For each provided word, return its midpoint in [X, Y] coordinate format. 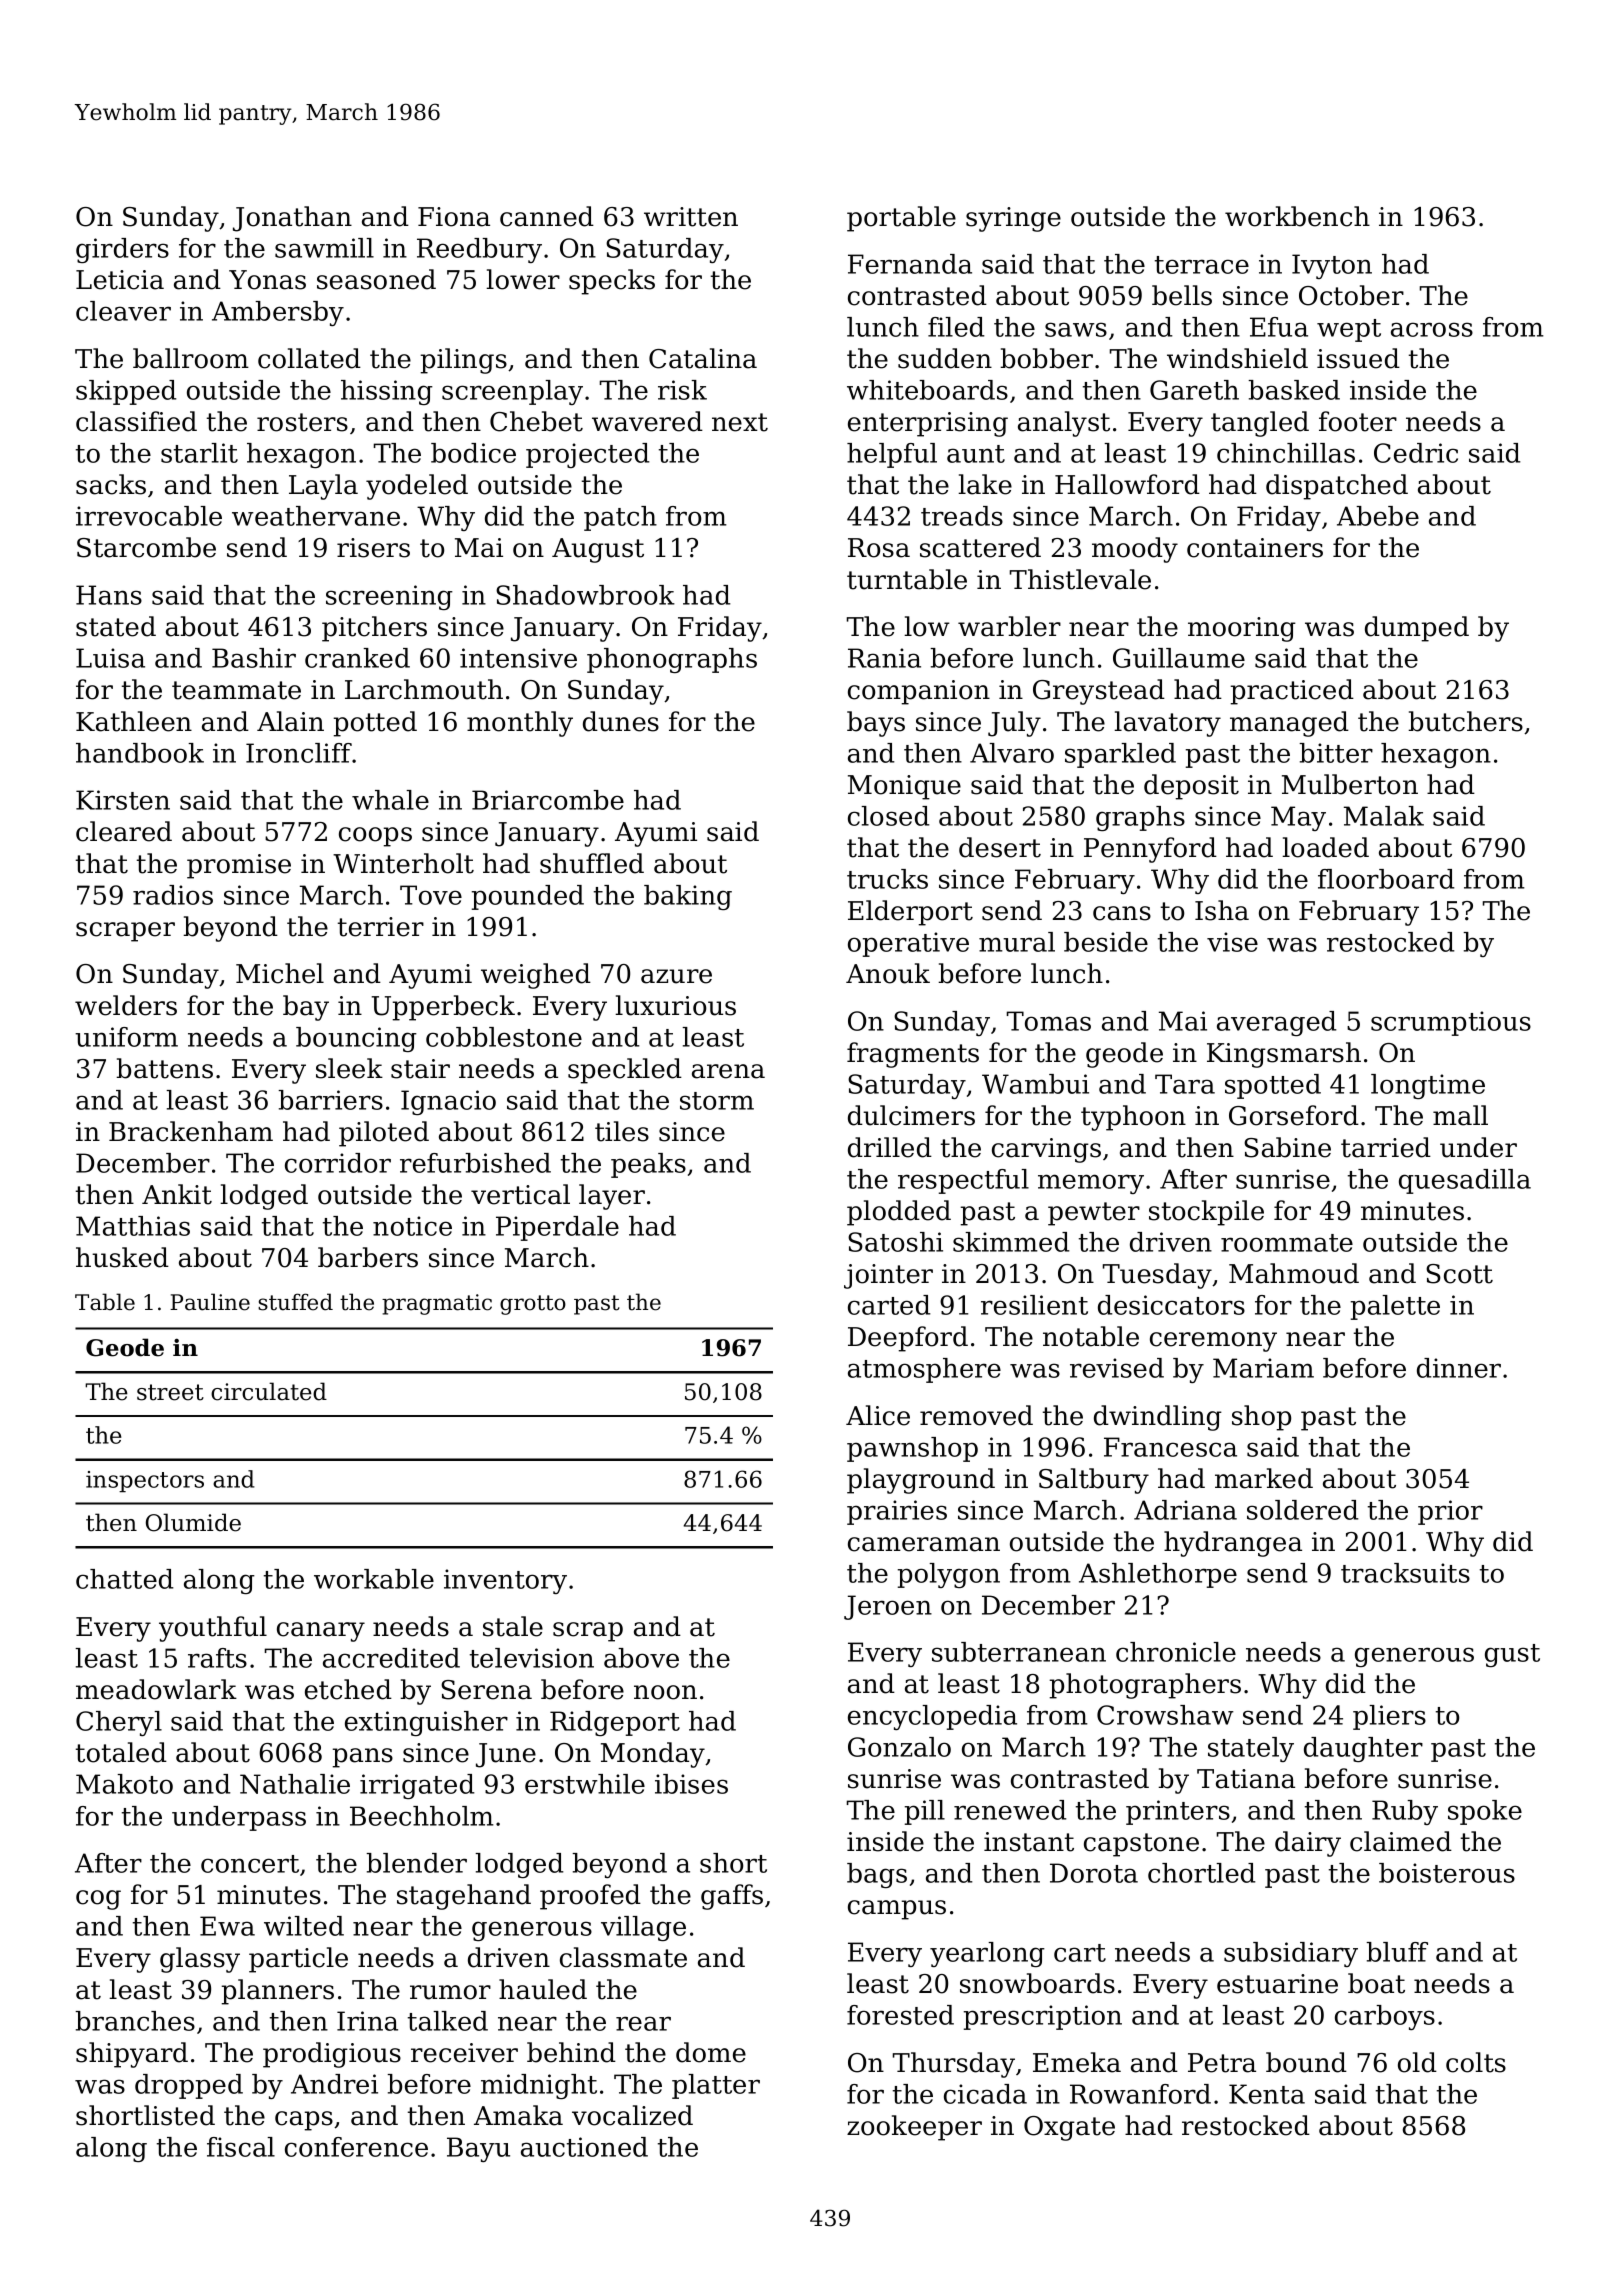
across [1432, 329]
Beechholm [422, 1816]
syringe [1013, 219]
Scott [1459, 1274]
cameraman [924, 1544]
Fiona [454, 217]
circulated [269, 1391]
